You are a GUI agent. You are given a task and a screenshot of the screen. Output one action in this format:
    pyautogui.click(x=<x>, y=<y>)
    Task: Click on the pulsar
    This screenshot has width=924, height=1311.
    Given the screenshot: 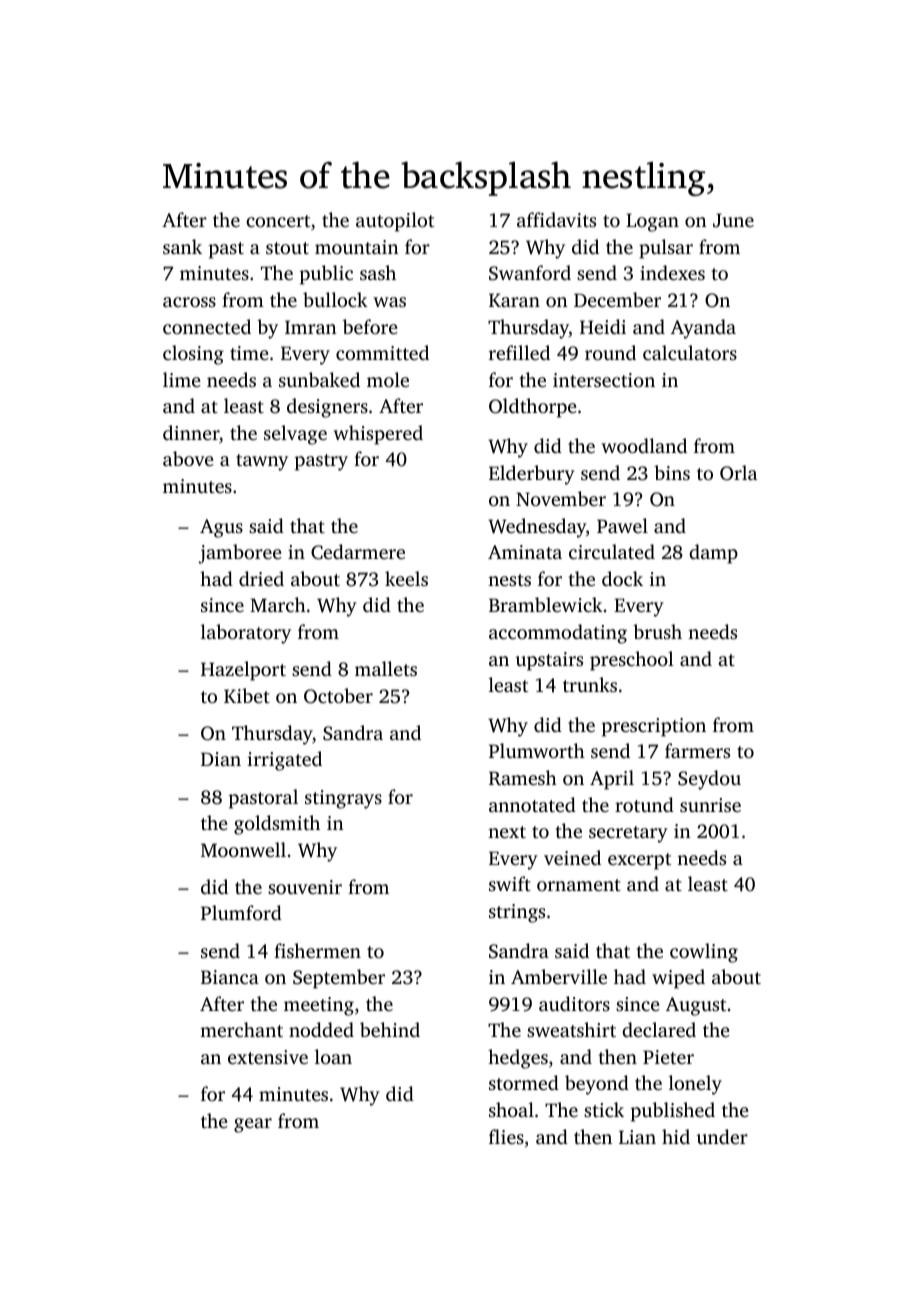 What is the action you would take?
    pyautogui.click(x=666, y=249)
